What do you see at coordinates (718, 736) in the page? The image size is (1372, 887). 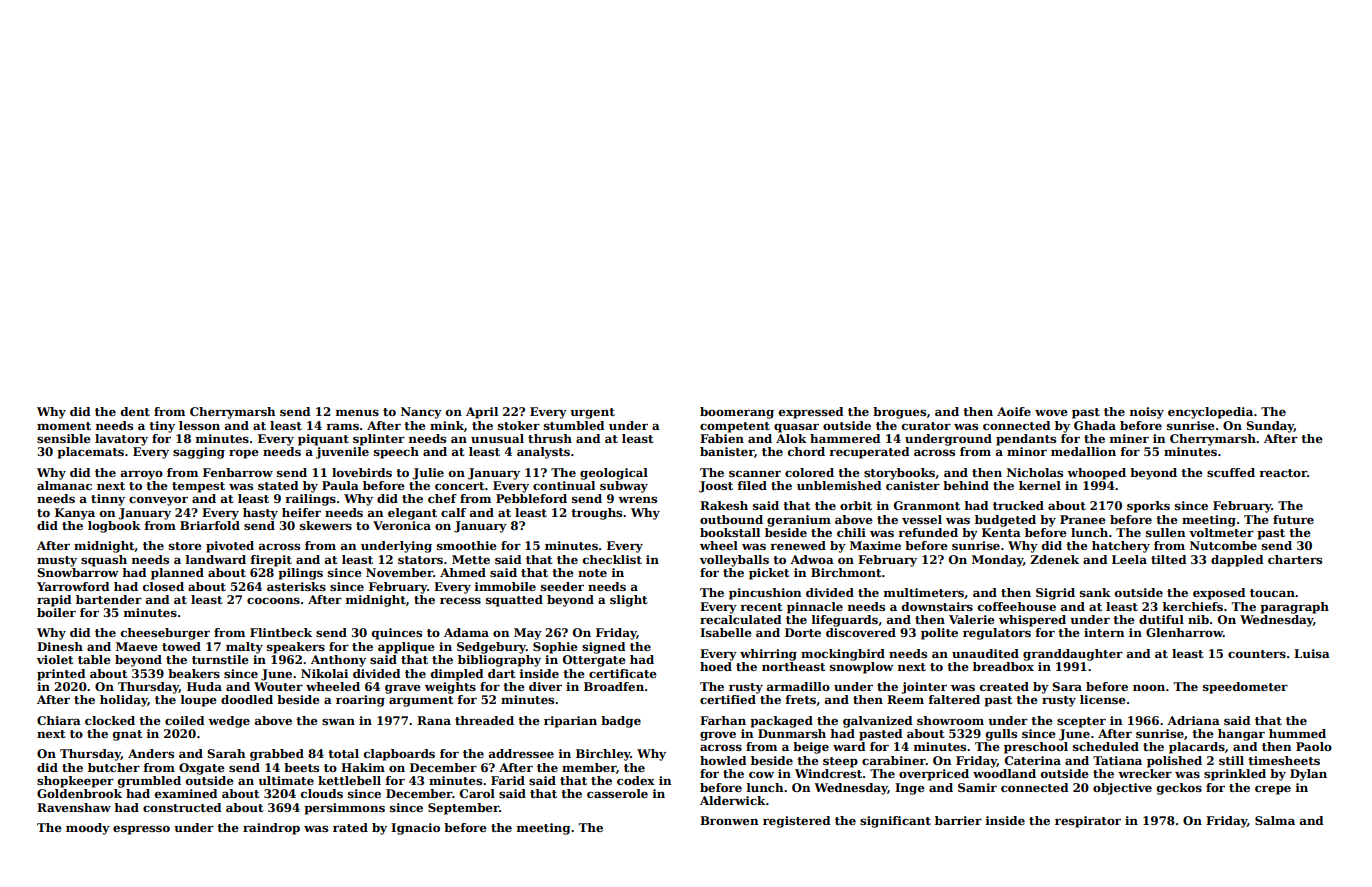 I see `grove` at bounding box center [718, 736].
